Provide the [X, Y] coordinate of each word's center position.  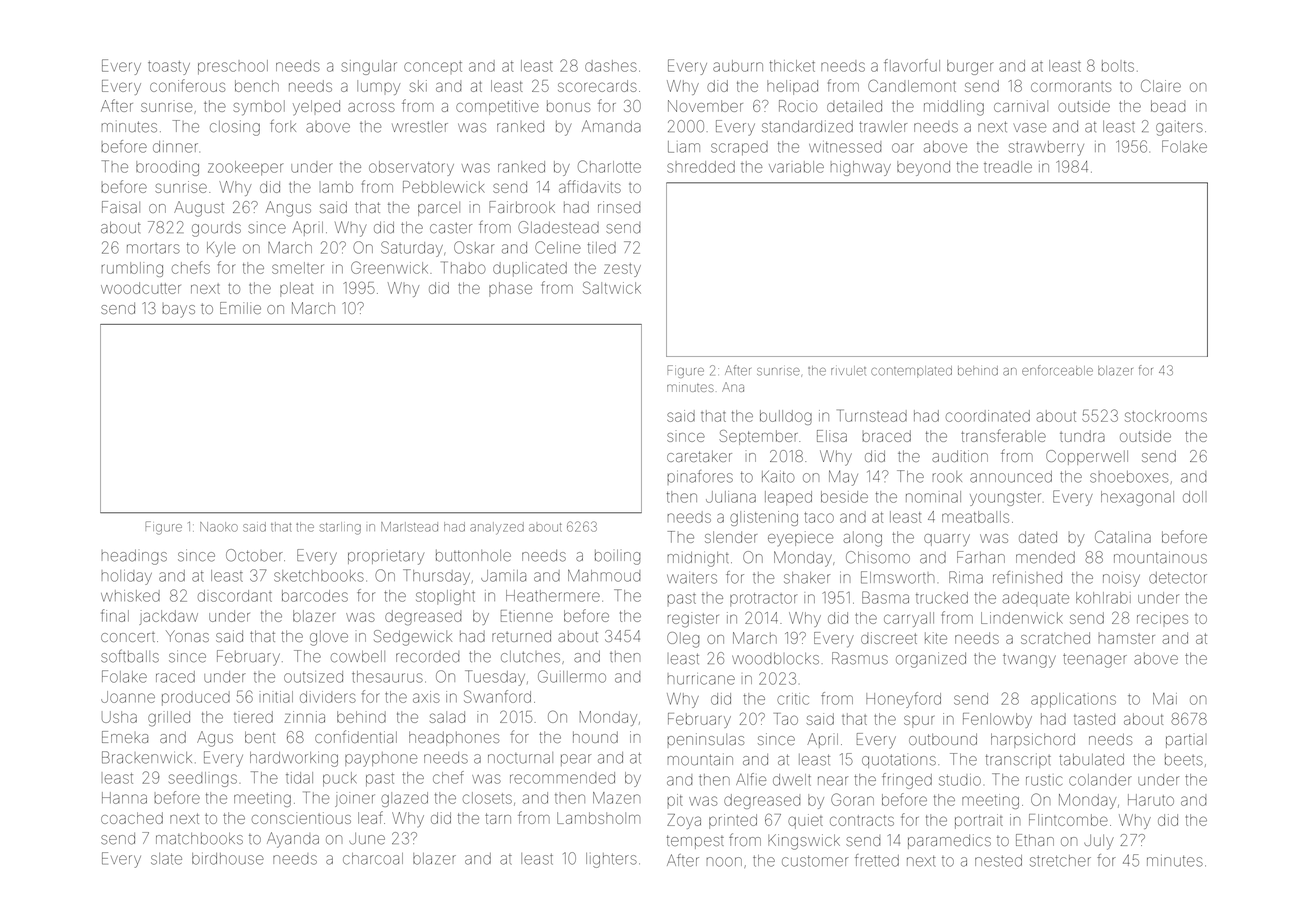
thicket [792, 66]
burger [970, 67]
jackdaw [168, 617]
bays [178, 311]
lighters [611, 860]
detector [1178, 578]
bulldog [786, 417]
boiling [618, 557]
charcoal [373, 859]
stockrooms [1166, 416]
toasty [169, 68]
